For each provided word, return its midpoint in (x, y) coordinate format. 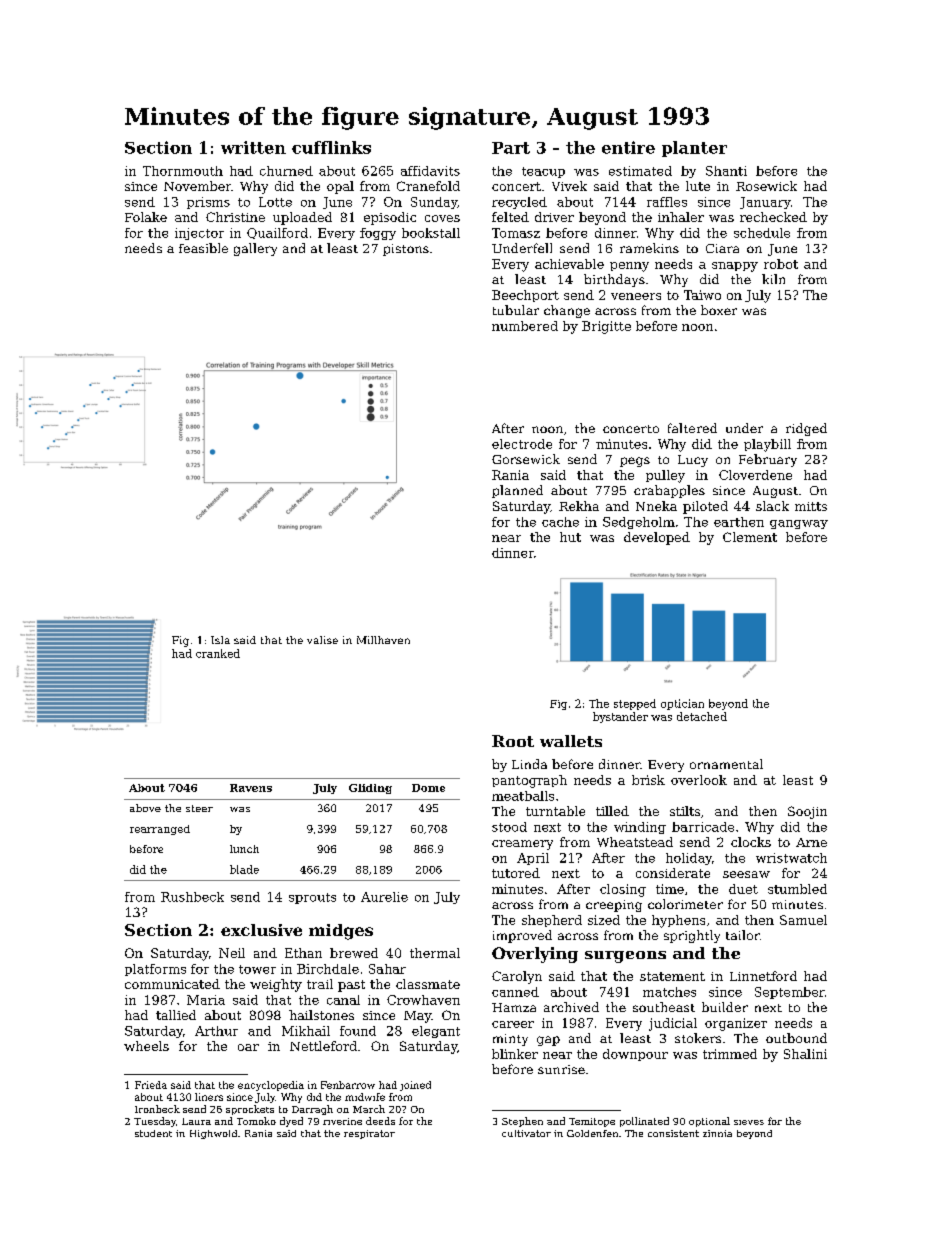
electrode (522, 444)
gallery (255, 249)
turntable (555, 811)
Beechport (525, 296)
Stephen (522, 1122)
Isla (220, 640)
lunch (244, 849)
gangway (799, 524)
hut (570, 537)
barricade (703, 827)
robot (781, 264)
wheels (146, 1046)
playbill (767, 445)
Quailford (277, 233)
